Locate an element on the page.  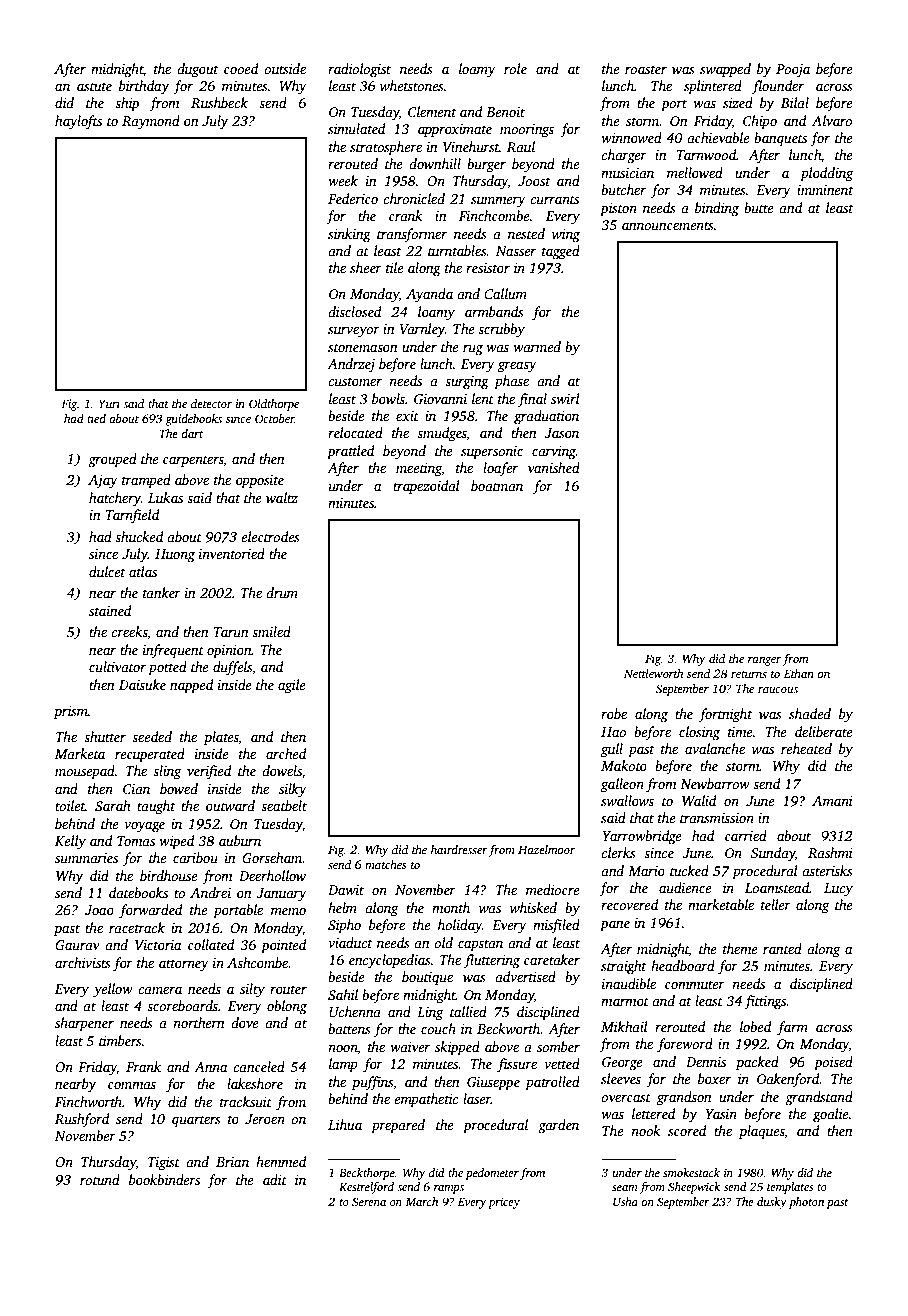
Rushbeck is located at coordinates (219, 102).
